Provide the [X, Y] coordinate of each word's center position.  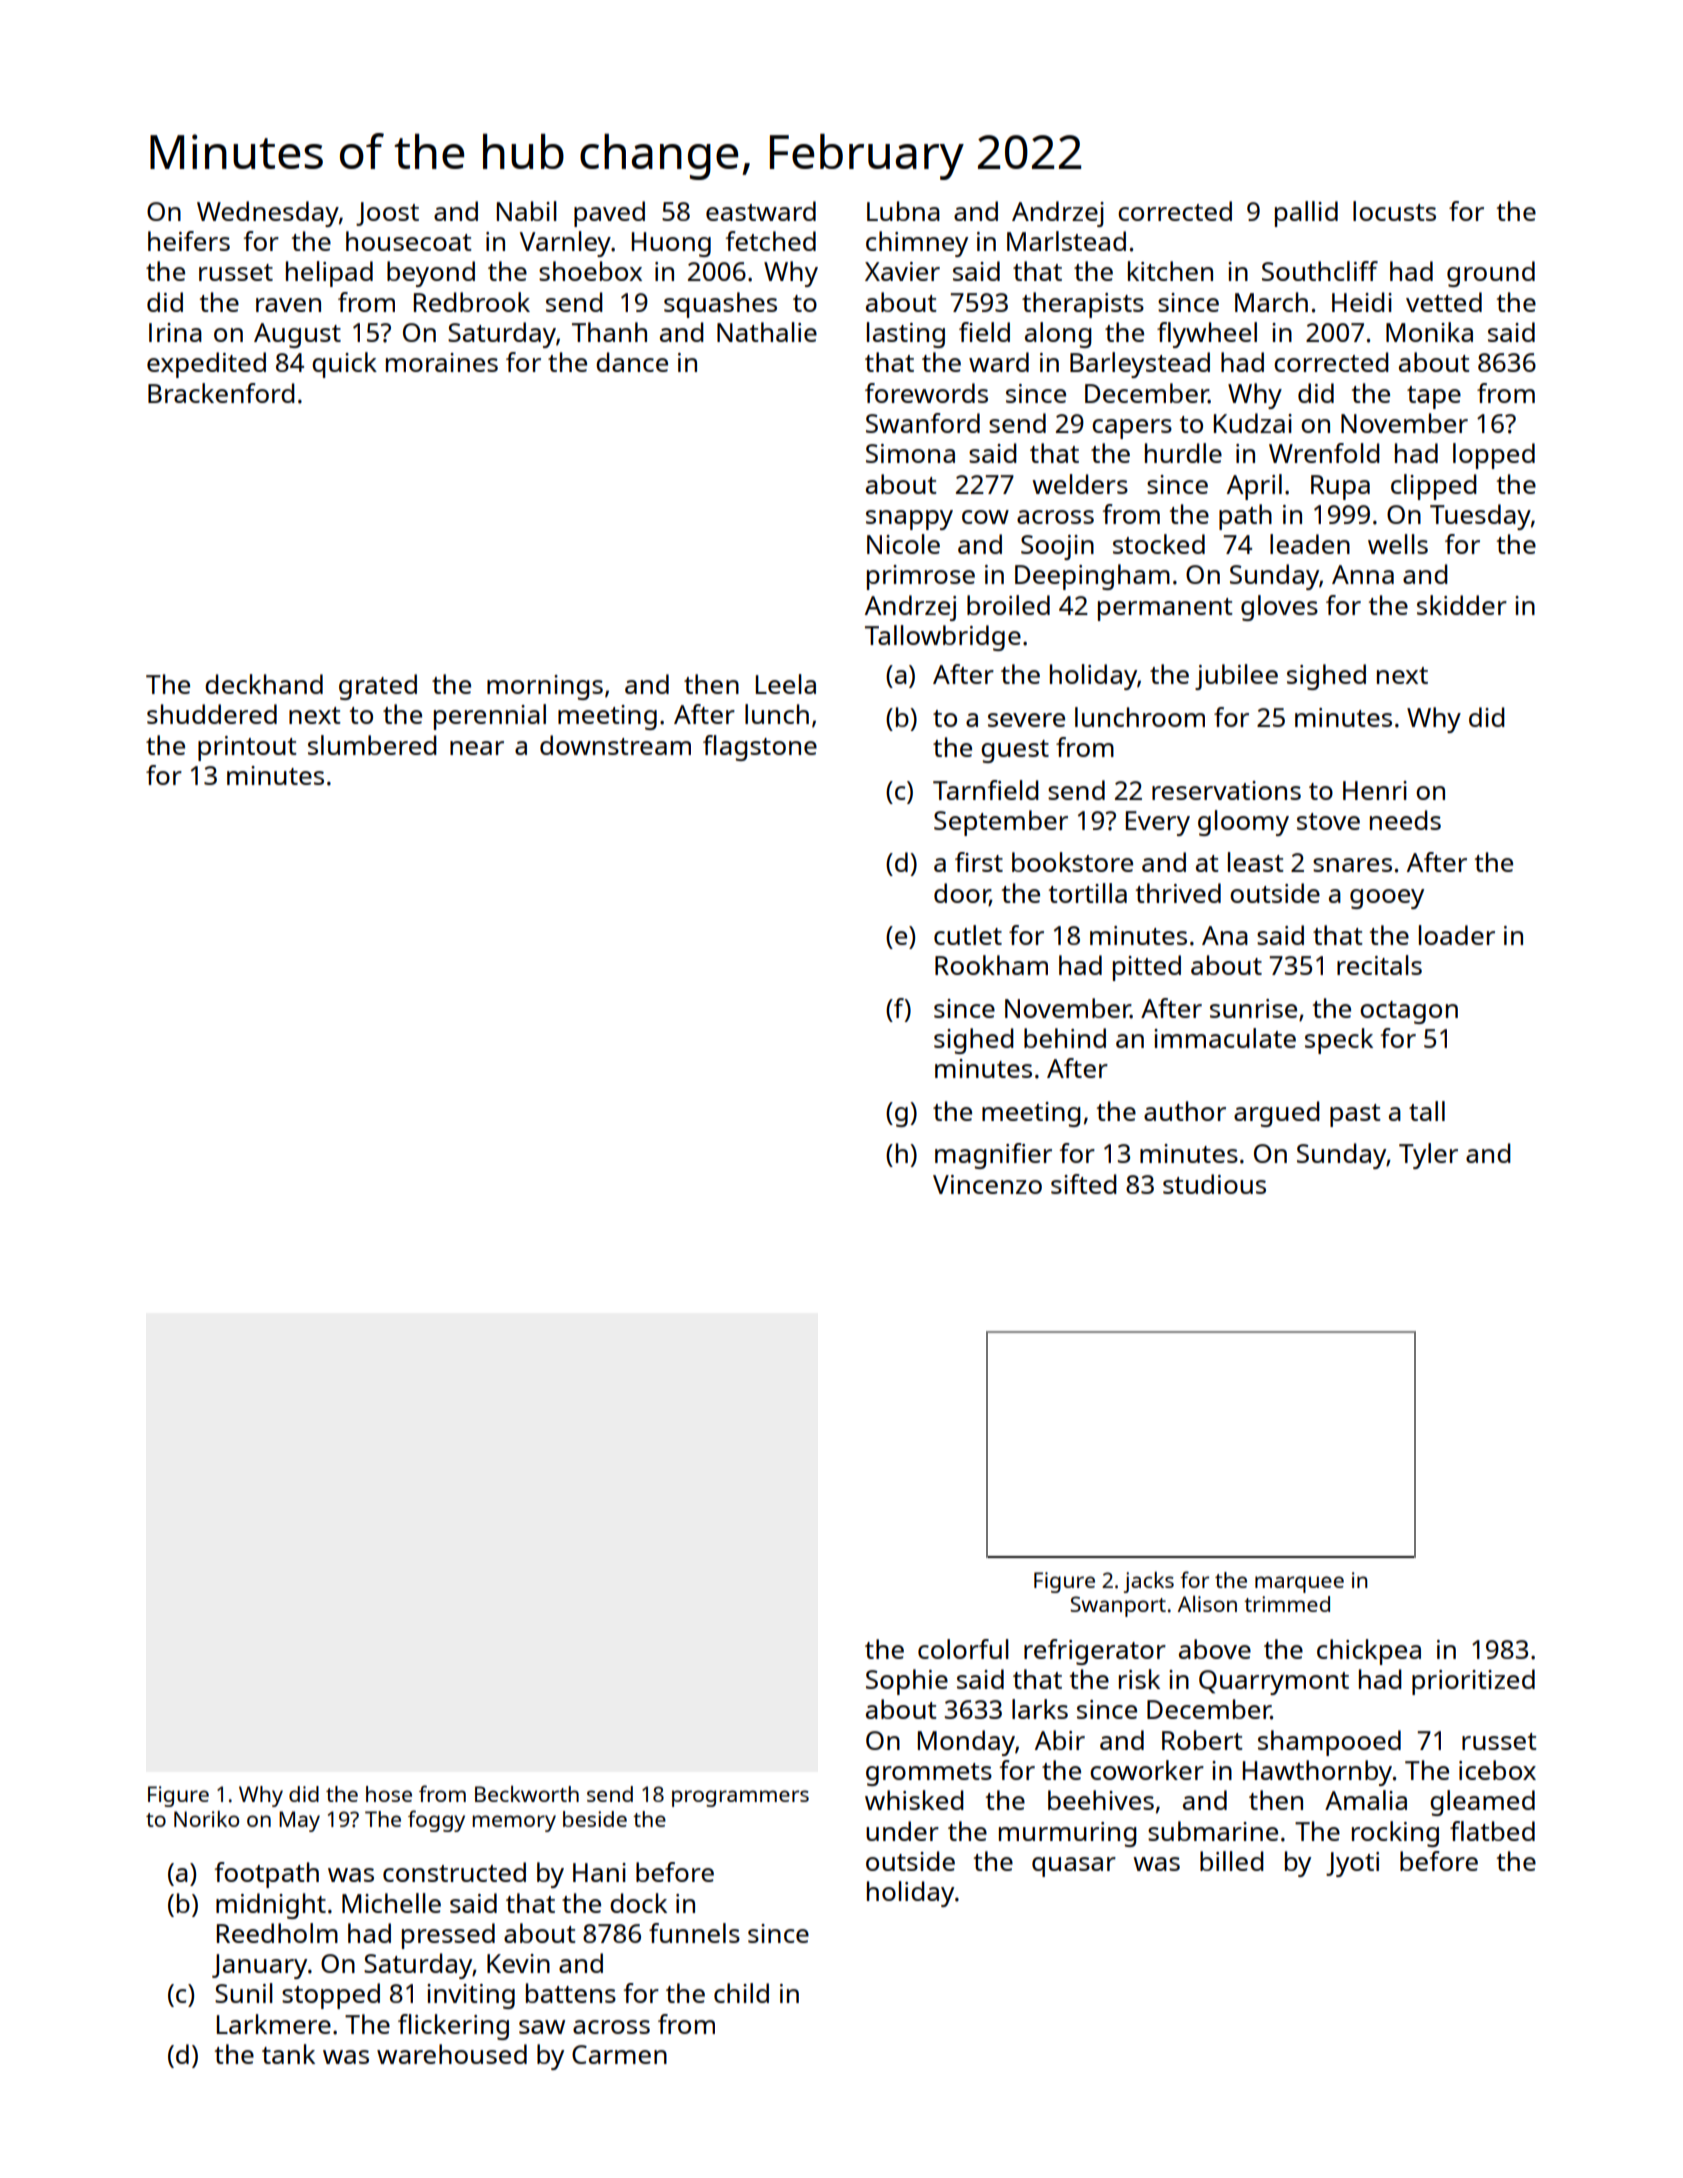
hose [389, 1794]
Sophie [907, 1682]
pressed [448, 1936]
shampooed [1329, 1743]
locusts [1394, 211]
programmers [740, 1798]
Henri [1375, 790]
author [1185, 1111]
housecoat [409, 241]
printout [247, 748]
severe [1026, 720]
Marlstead [1066, 241]
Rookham [991, 965]
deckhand [264, 684]
